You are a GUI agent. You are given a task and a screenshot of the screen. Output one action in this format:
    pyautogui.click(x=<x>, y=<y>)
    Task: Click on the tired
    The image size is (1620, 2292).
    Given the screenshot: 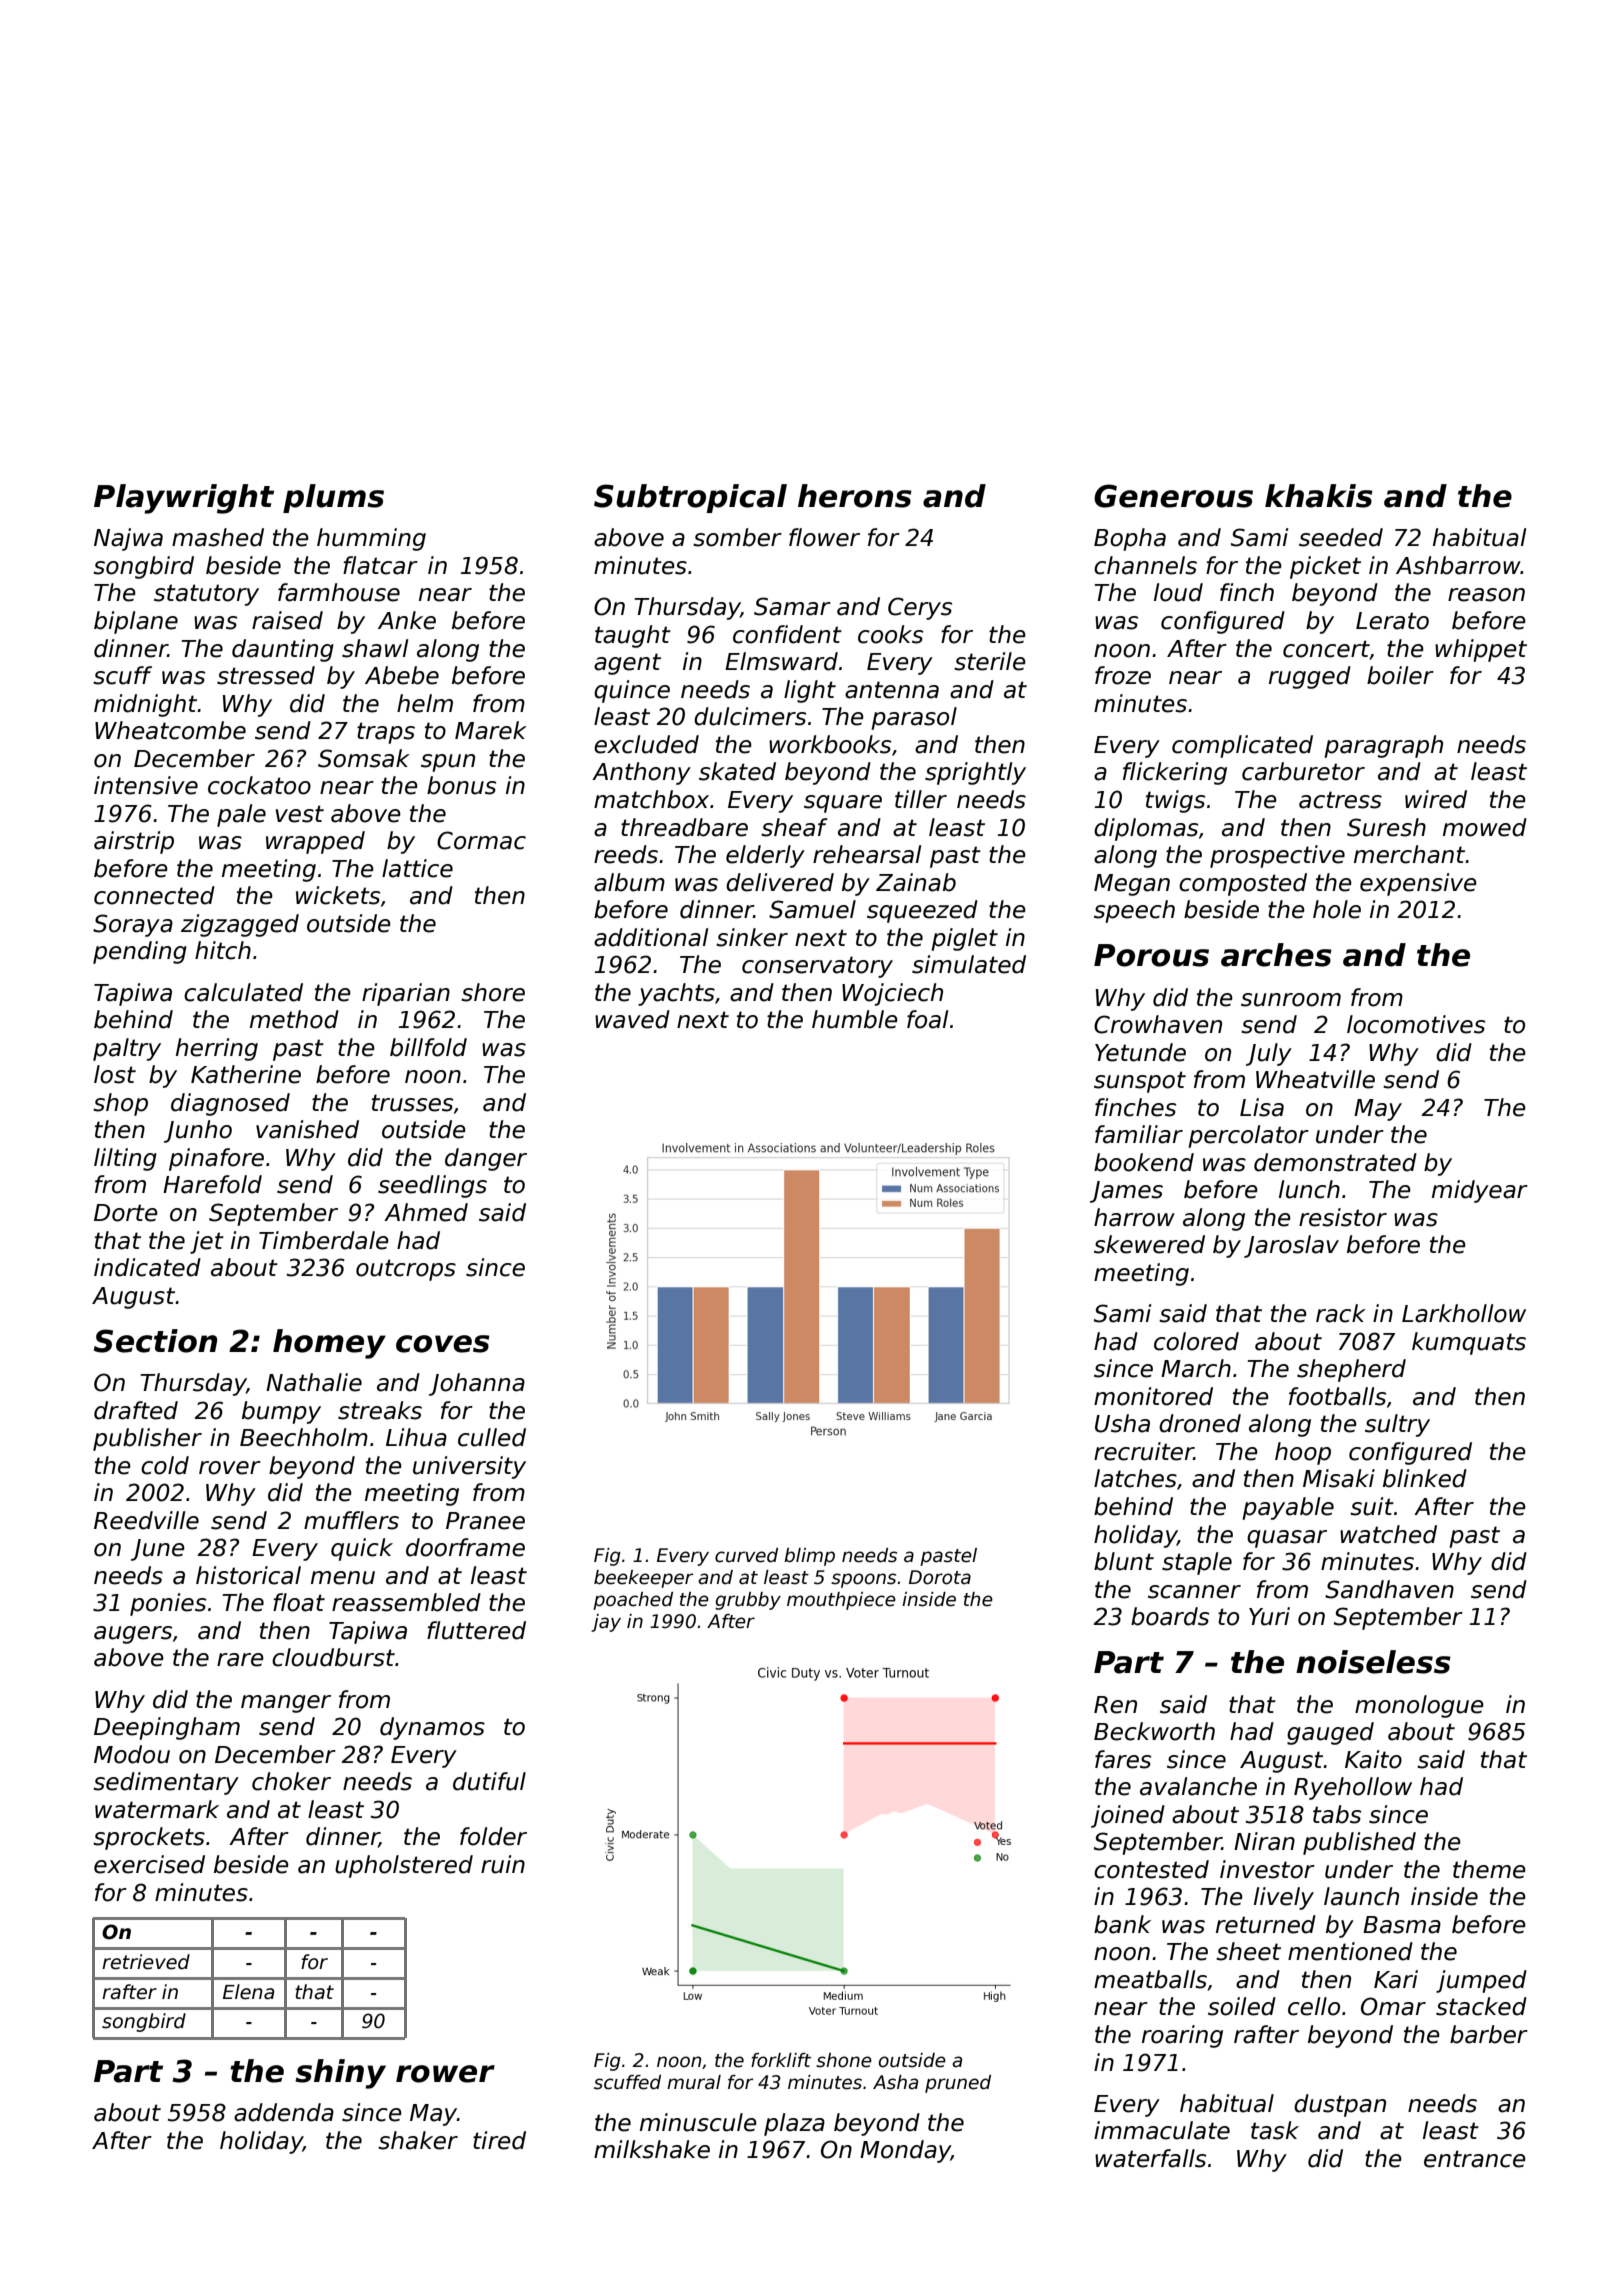 What is the action you would take?
    pyautogui.click(x=499, y=2140)
